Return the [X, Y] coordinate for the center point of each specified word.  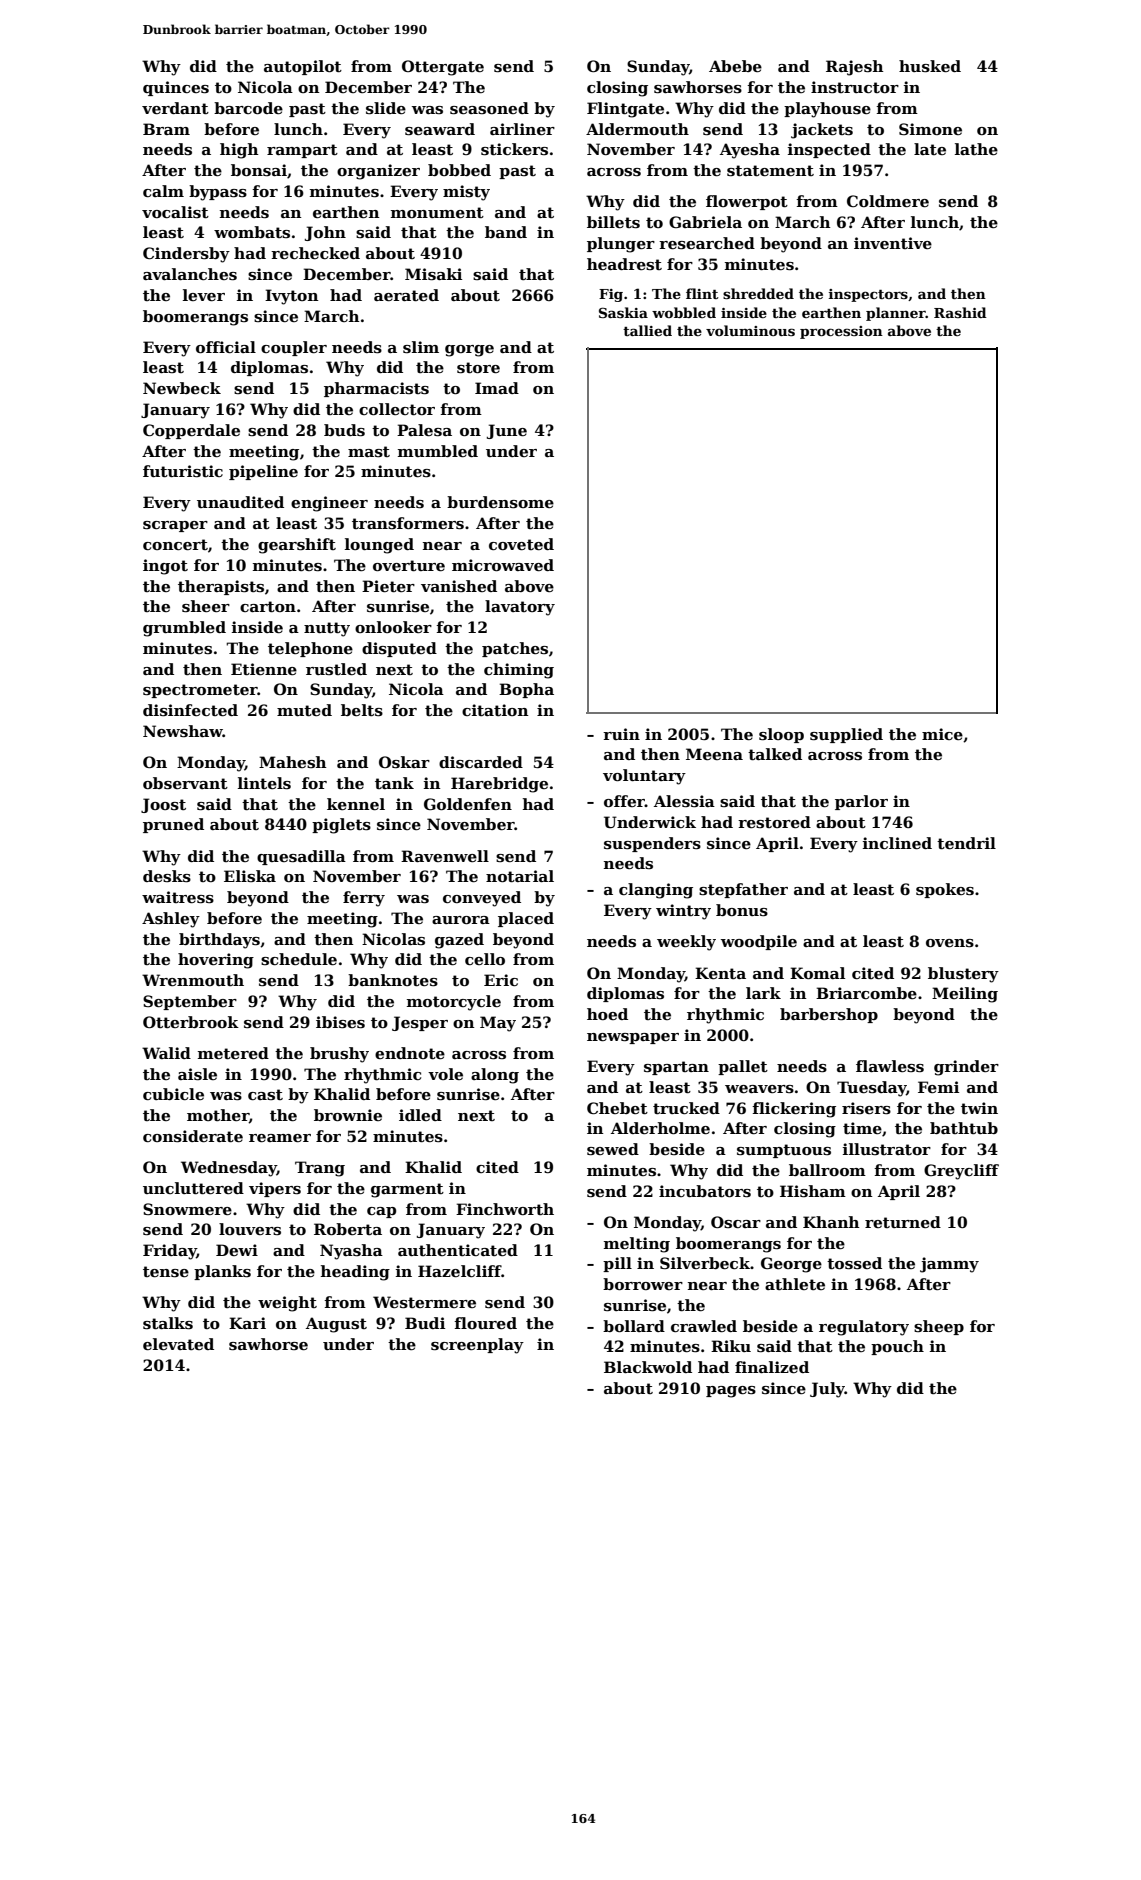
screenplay [477, 1346]
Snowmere [187, 1209]
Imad [497, 388]
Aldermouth [637, 129]
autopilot [303, 67]
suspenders [652, 844]
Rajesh [855, 68]
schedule [299, 959]
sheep [939, 1327]
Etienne [264, 669]
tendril [966, 843]
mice [942, 734]
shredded [758, 293]
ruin [621, 734]
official [226, 347]
